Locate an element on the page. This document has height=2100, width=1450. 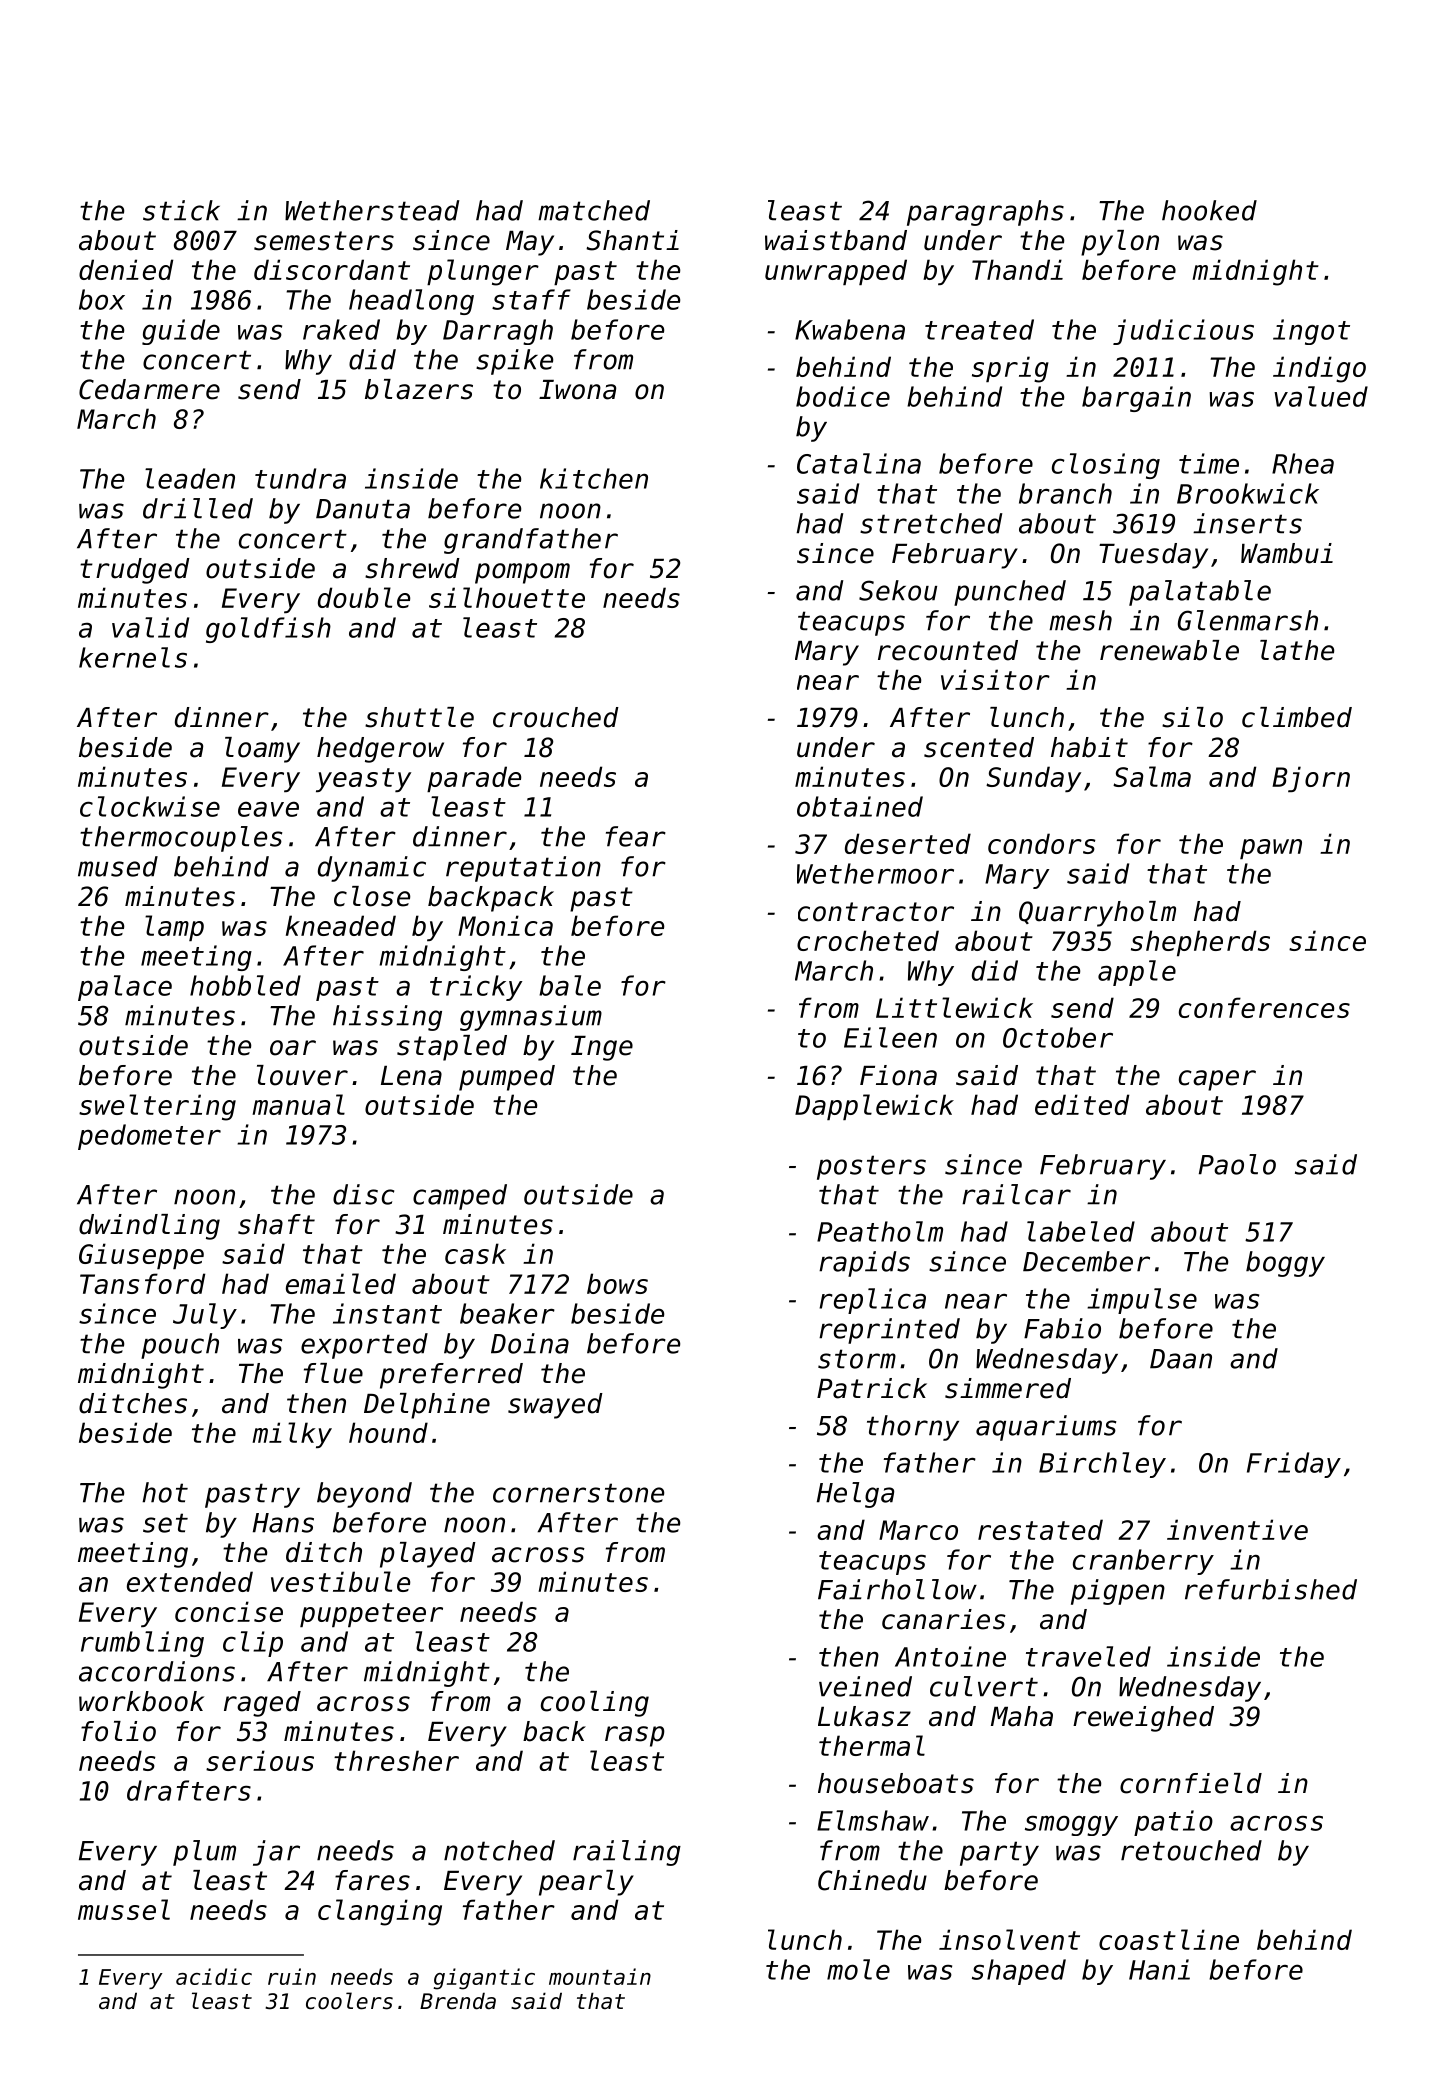
Fairhollow is located at coordinates (897, 1589).
